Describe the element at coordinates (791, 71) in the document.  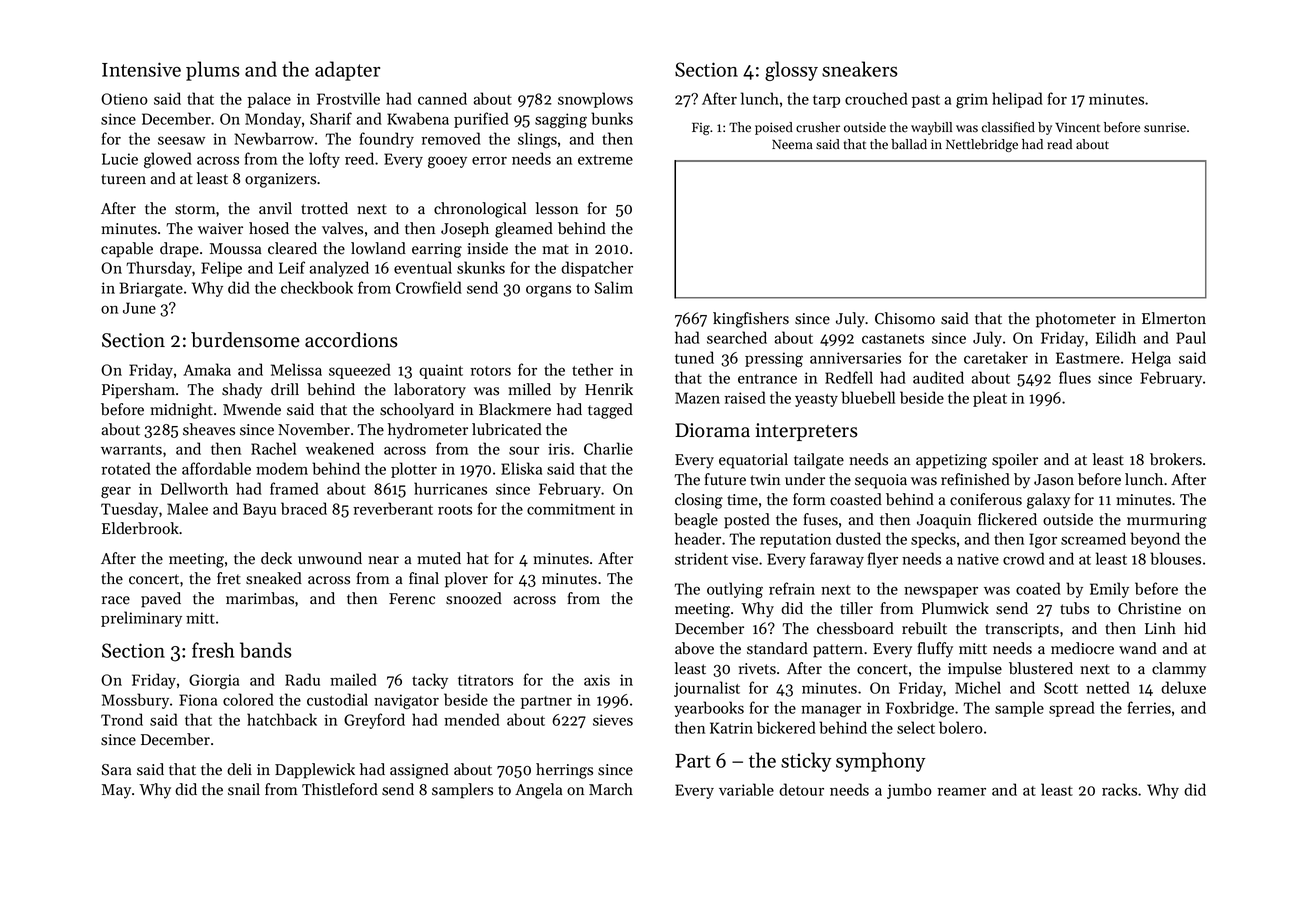
I see `glossy` at that location.
